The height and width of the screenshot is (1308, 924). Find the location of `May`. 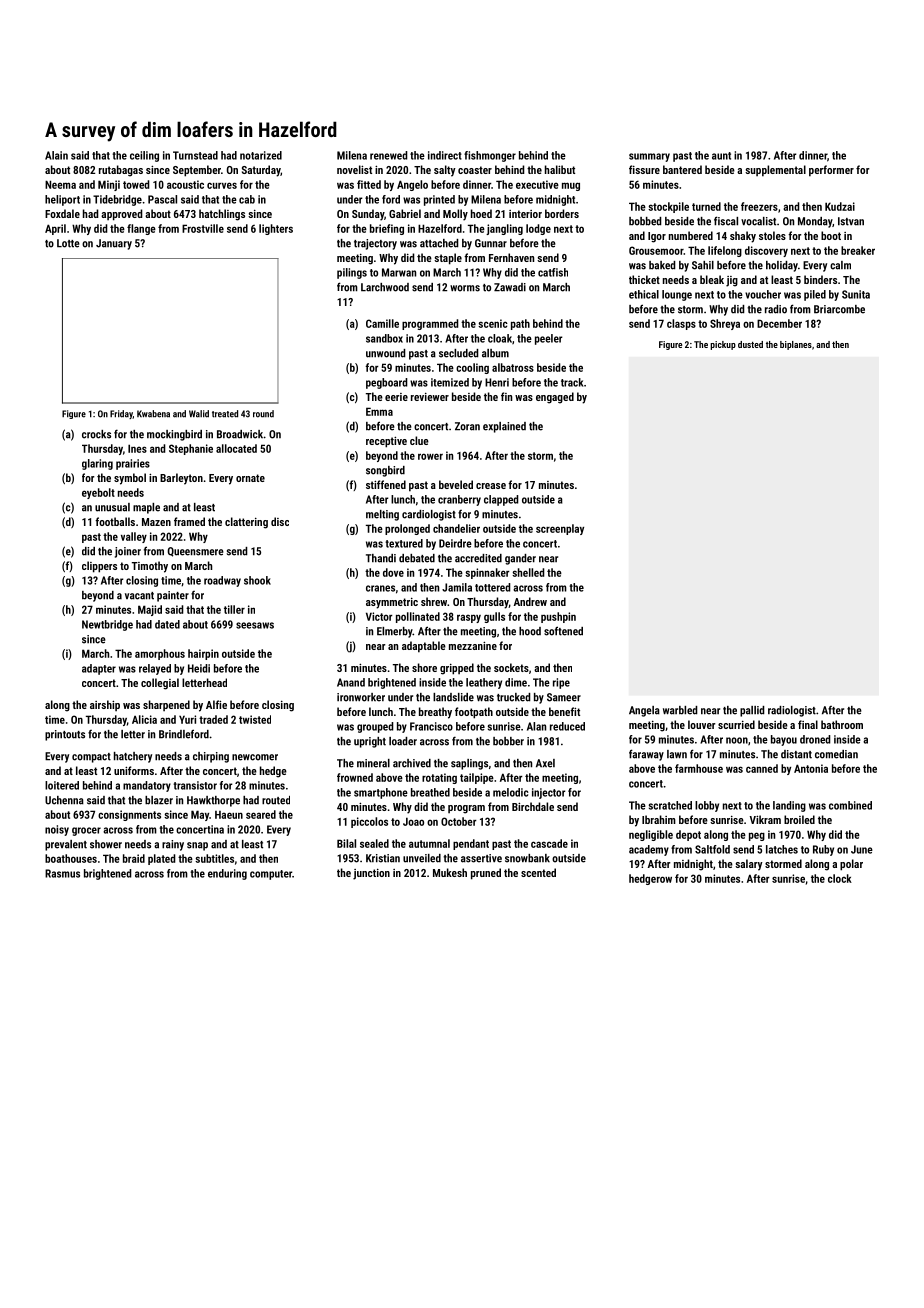

May is located at coordinates (200, 815).
